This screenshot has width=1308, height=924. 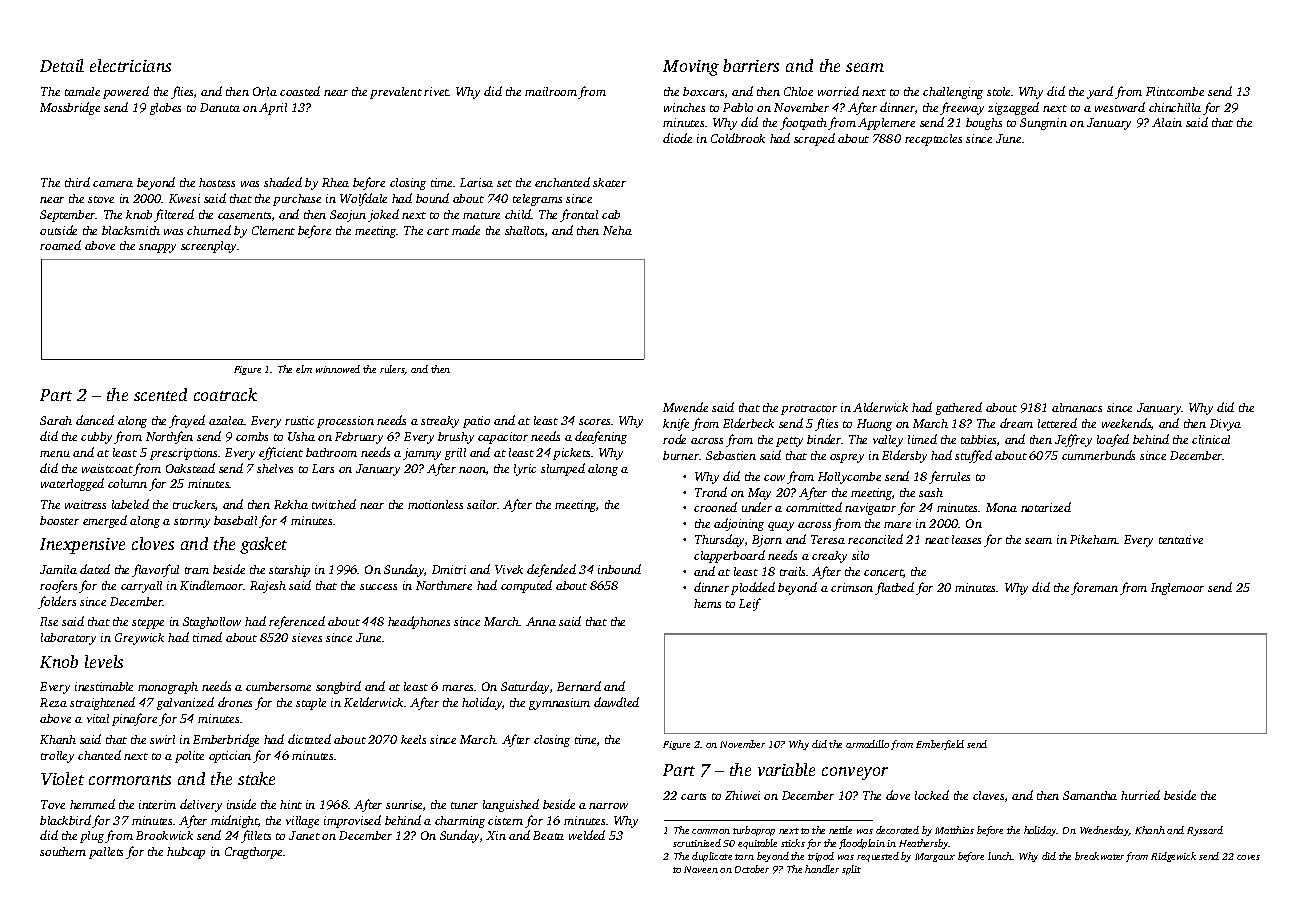 I want to click on globes, so click(x=165, y=109).
